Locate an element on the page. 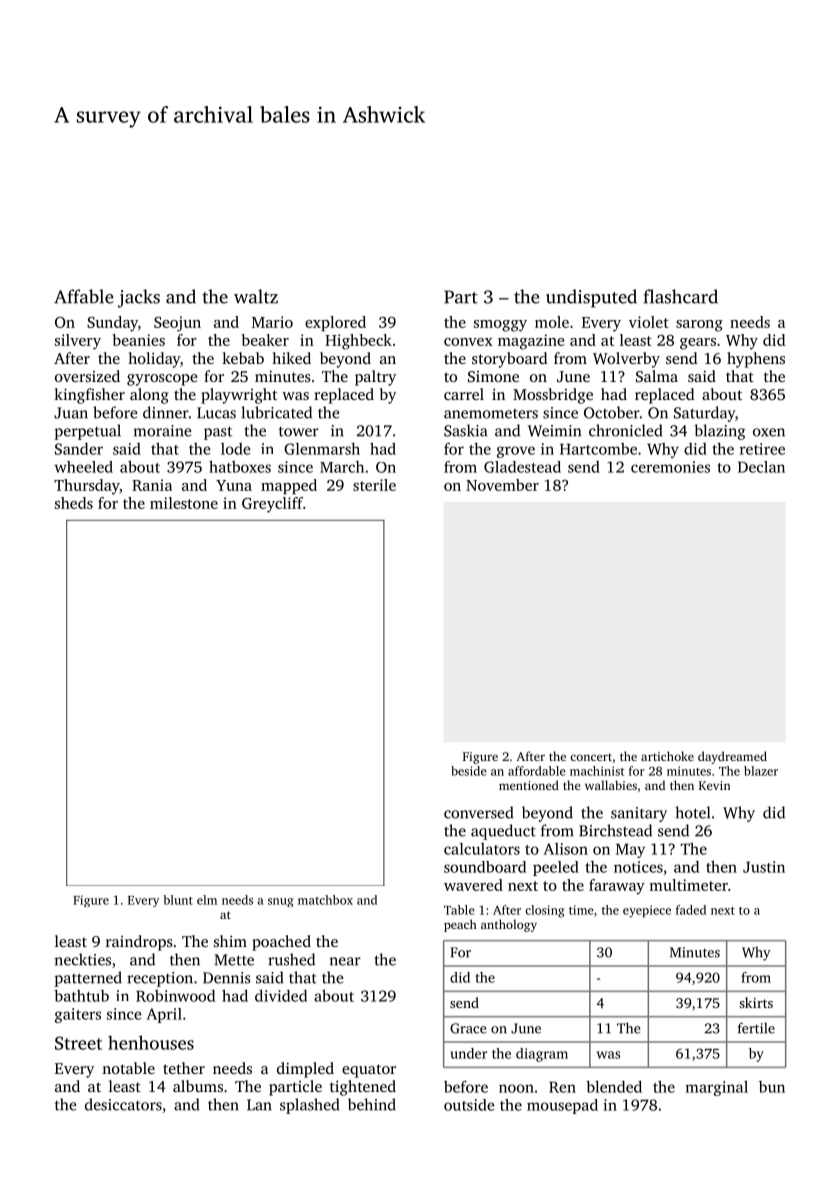 The height and width of the image is (1192, 840). milestone is located at coordinates (184, 503).
